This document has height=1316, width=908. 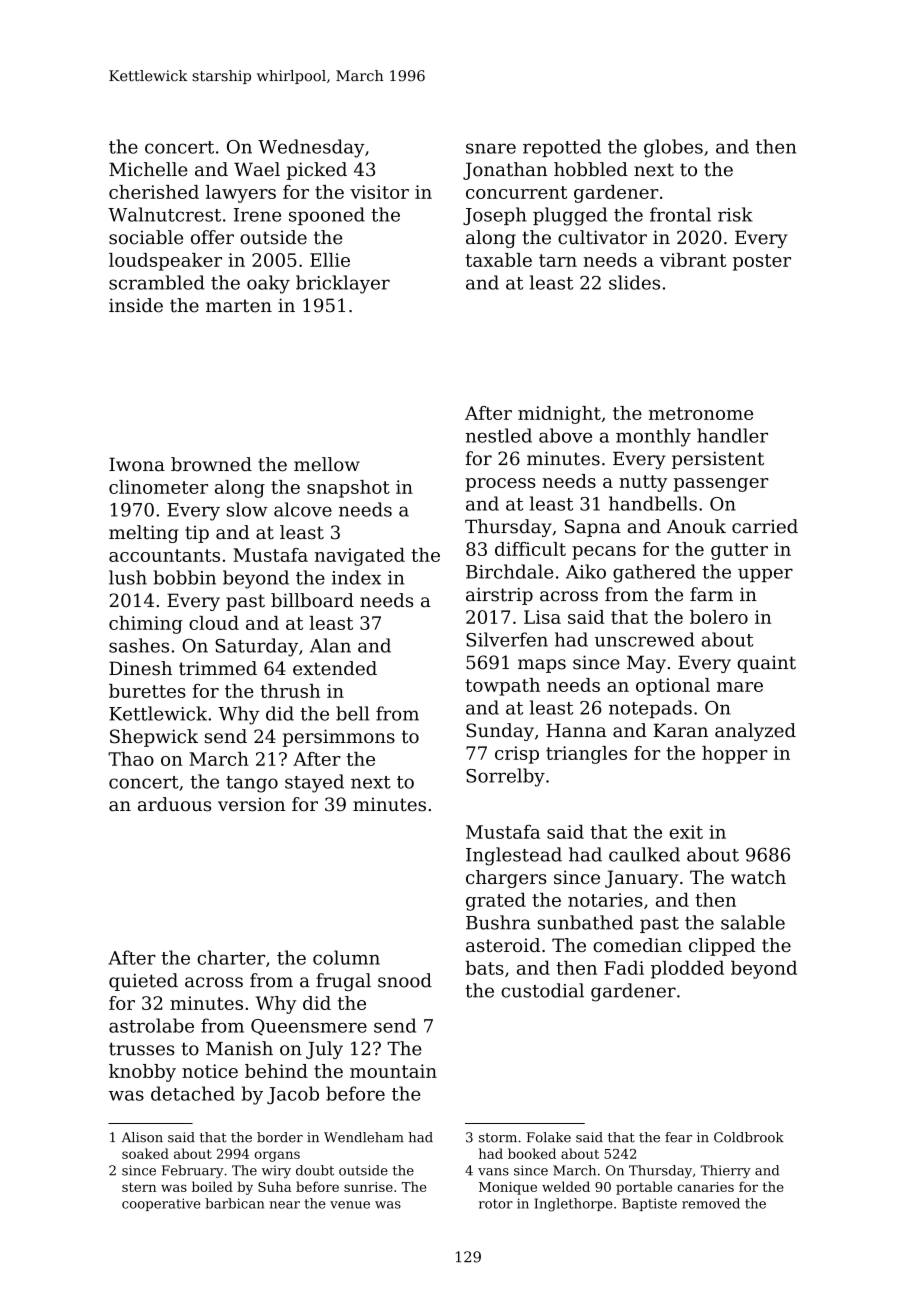 I want to click on Wednesday, so click(x=311, y=148).
